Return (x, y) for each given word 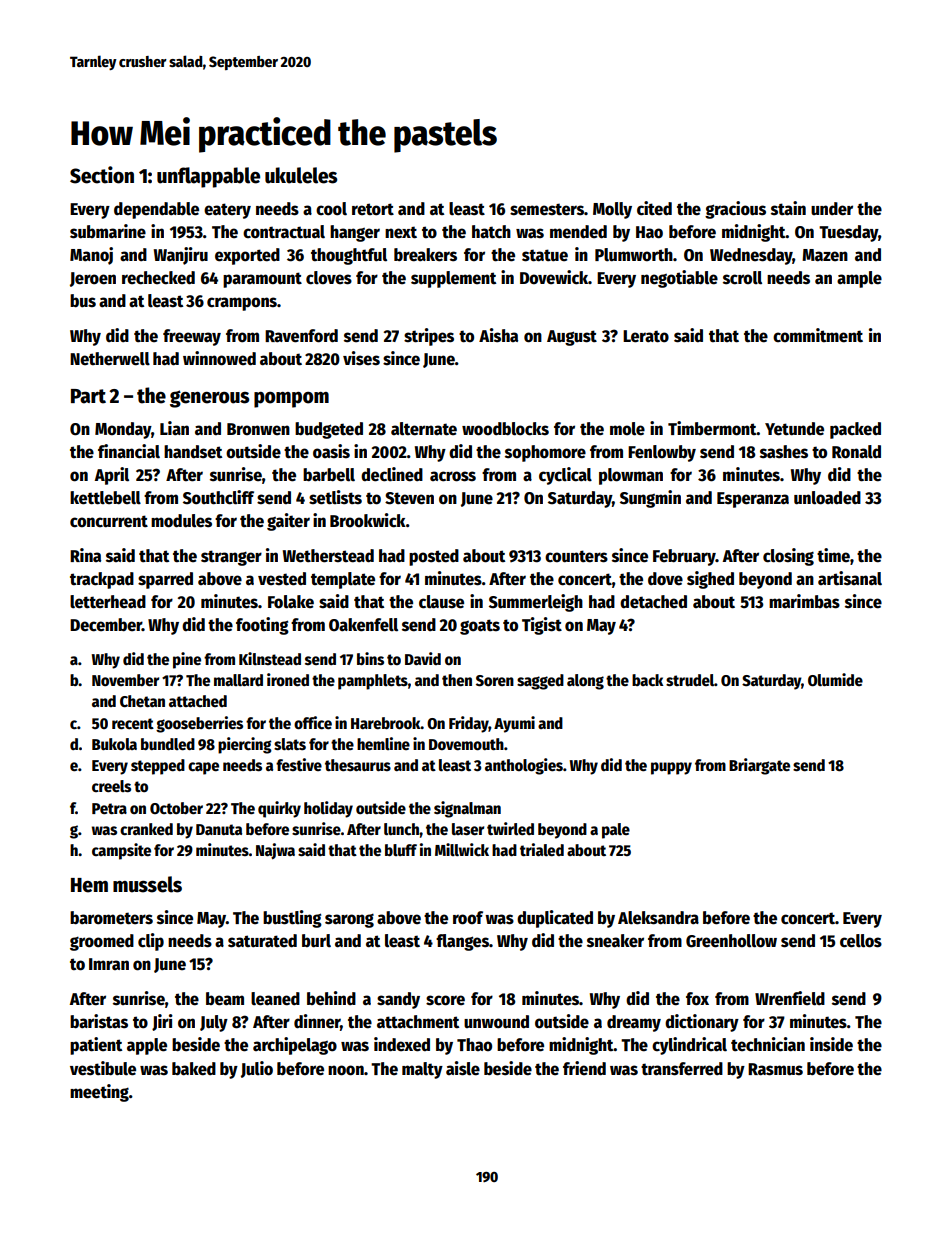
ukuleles (301, 175)
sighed (710, 580)
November (125, 680)
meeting (99, 1093)
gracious (735, 210)
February (684, 557)
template (343, 580)
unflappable (208, 177)
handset (193, 452)
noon (346, 1070)
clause (441, 602)
